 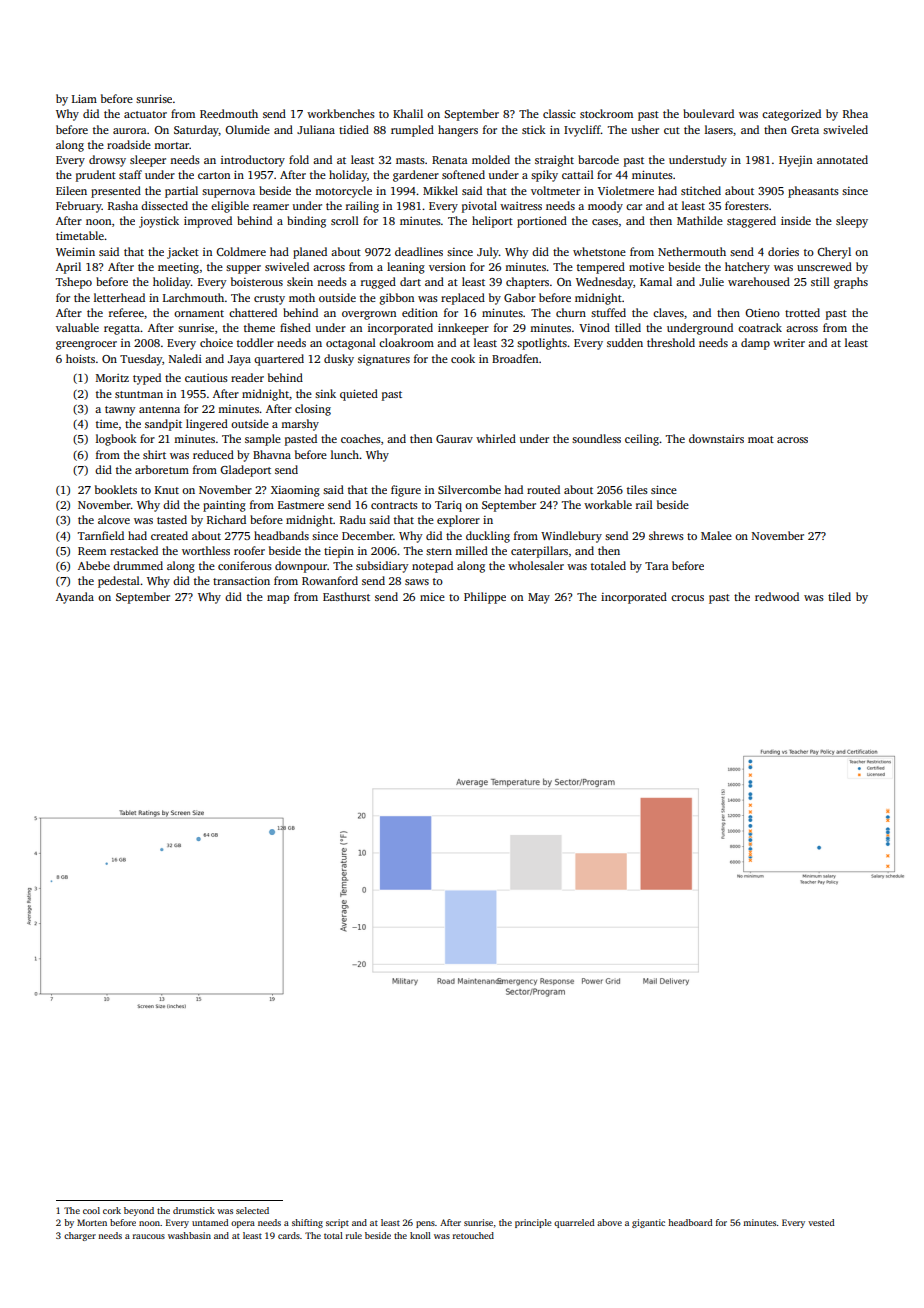 What do you see at coordinates (795, 161) in the page?
I see `Hyejin` at bounding box center [795, 161].
